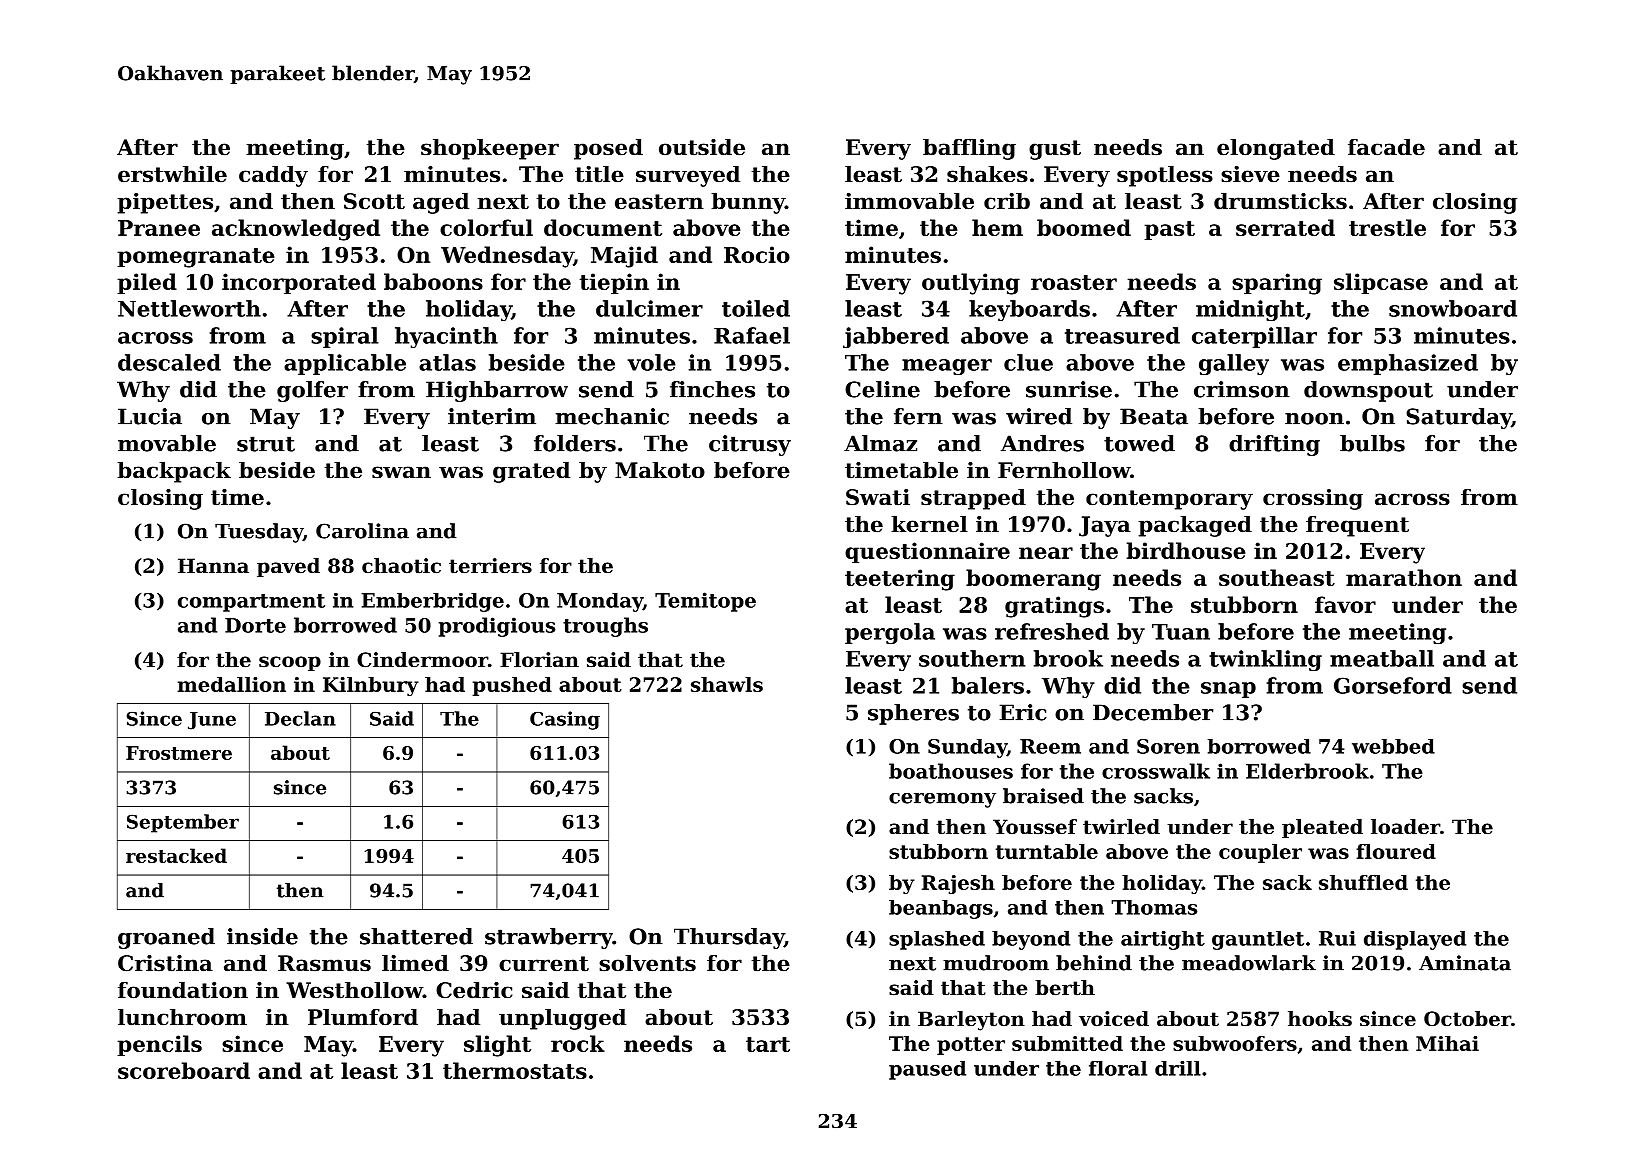 The width and height of the screenshot is (1635, 1156). I want to click on golfer, so click(312, 391).
